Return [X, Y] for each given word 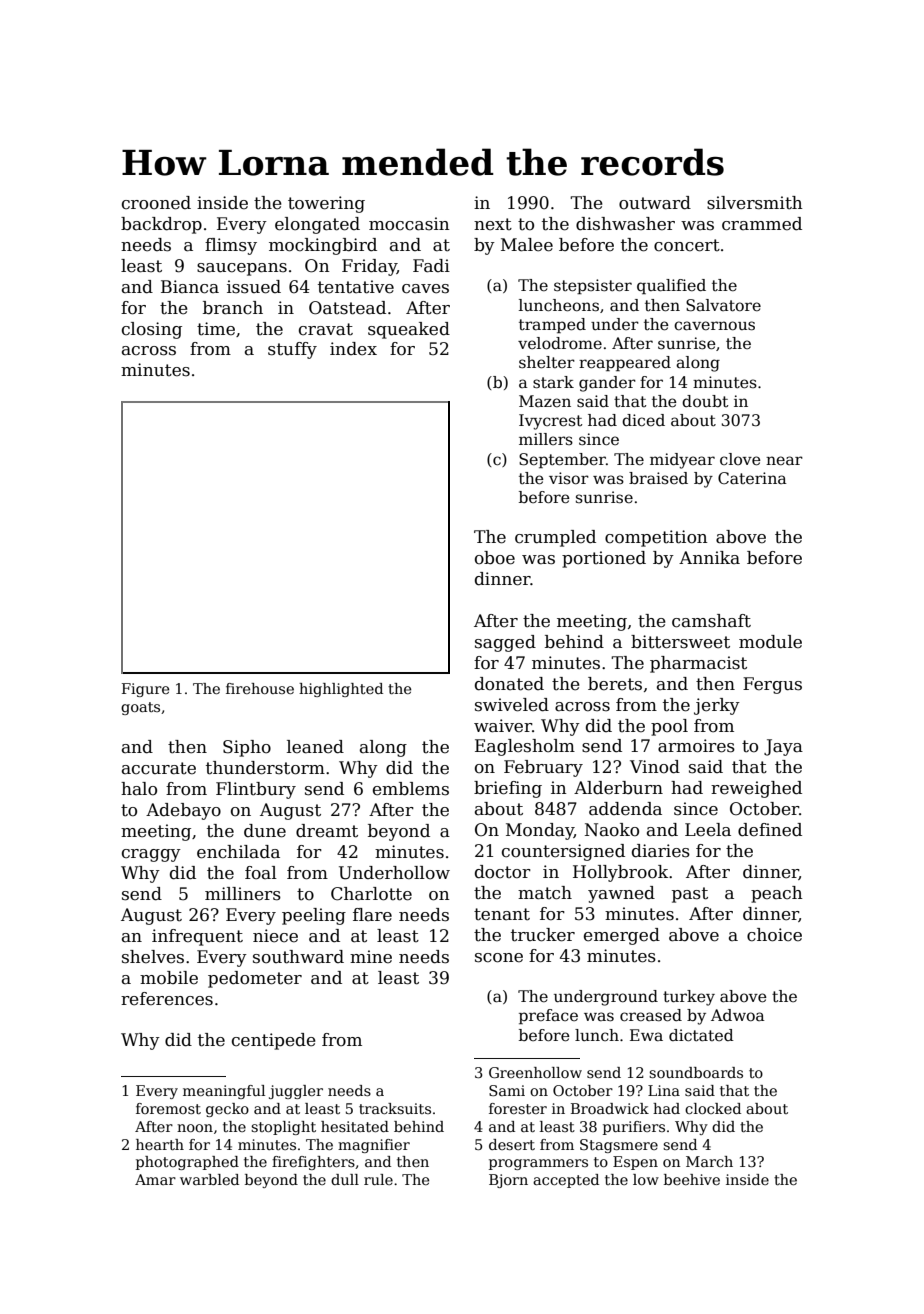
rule [378, 1179]
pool [669, 727]
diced [643, 420]
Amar [155, 1179]
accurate [159, 768]
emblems [411, 789]
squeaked [409, 330]
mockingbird [323, 246]
